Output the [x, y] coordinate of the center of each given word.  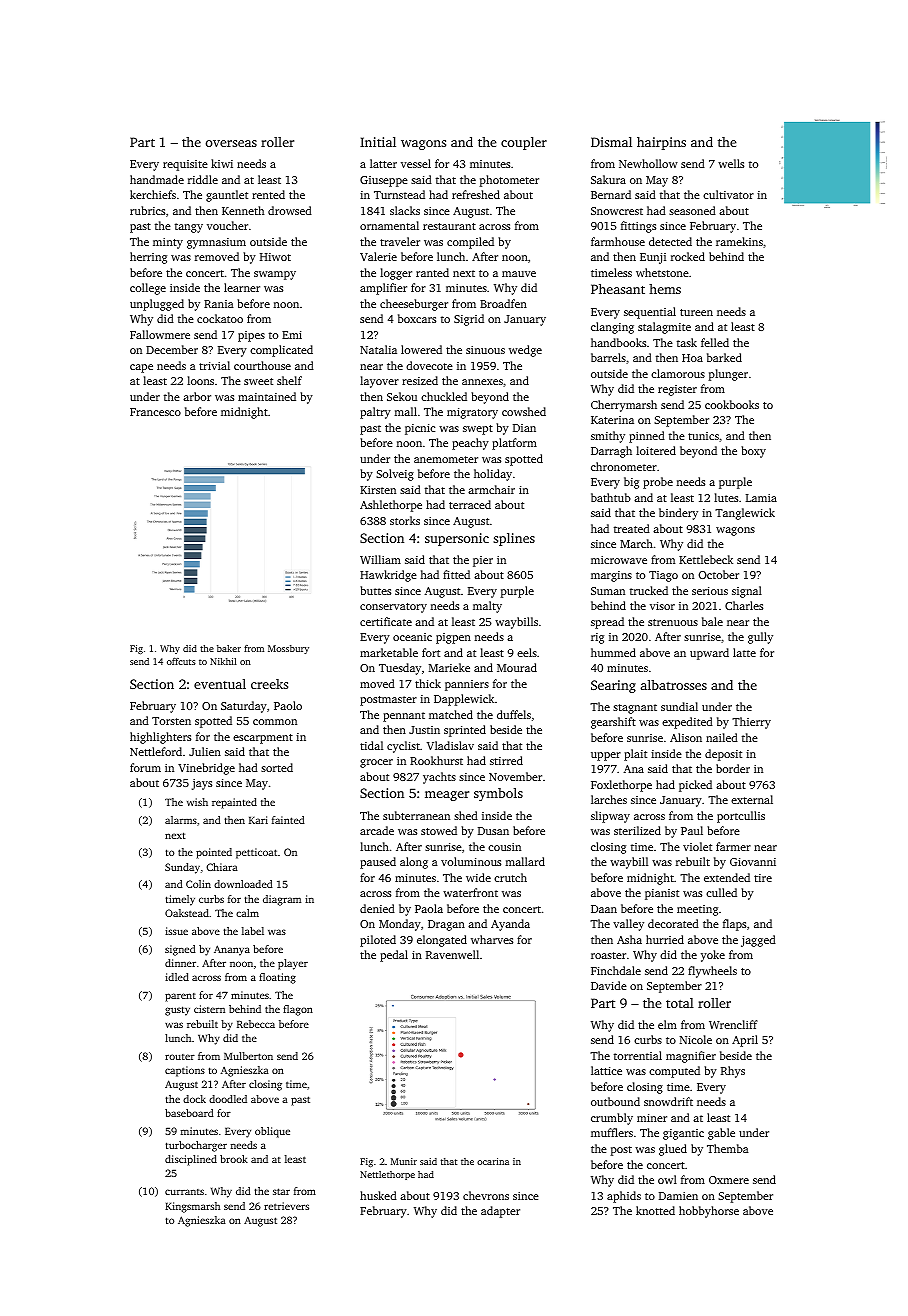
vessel [416, 163]
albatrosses [674, 685]
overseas [231, 143]
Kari [258, 820]
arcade [377, 830]
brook [234, 1159]
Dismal [611, 142]
